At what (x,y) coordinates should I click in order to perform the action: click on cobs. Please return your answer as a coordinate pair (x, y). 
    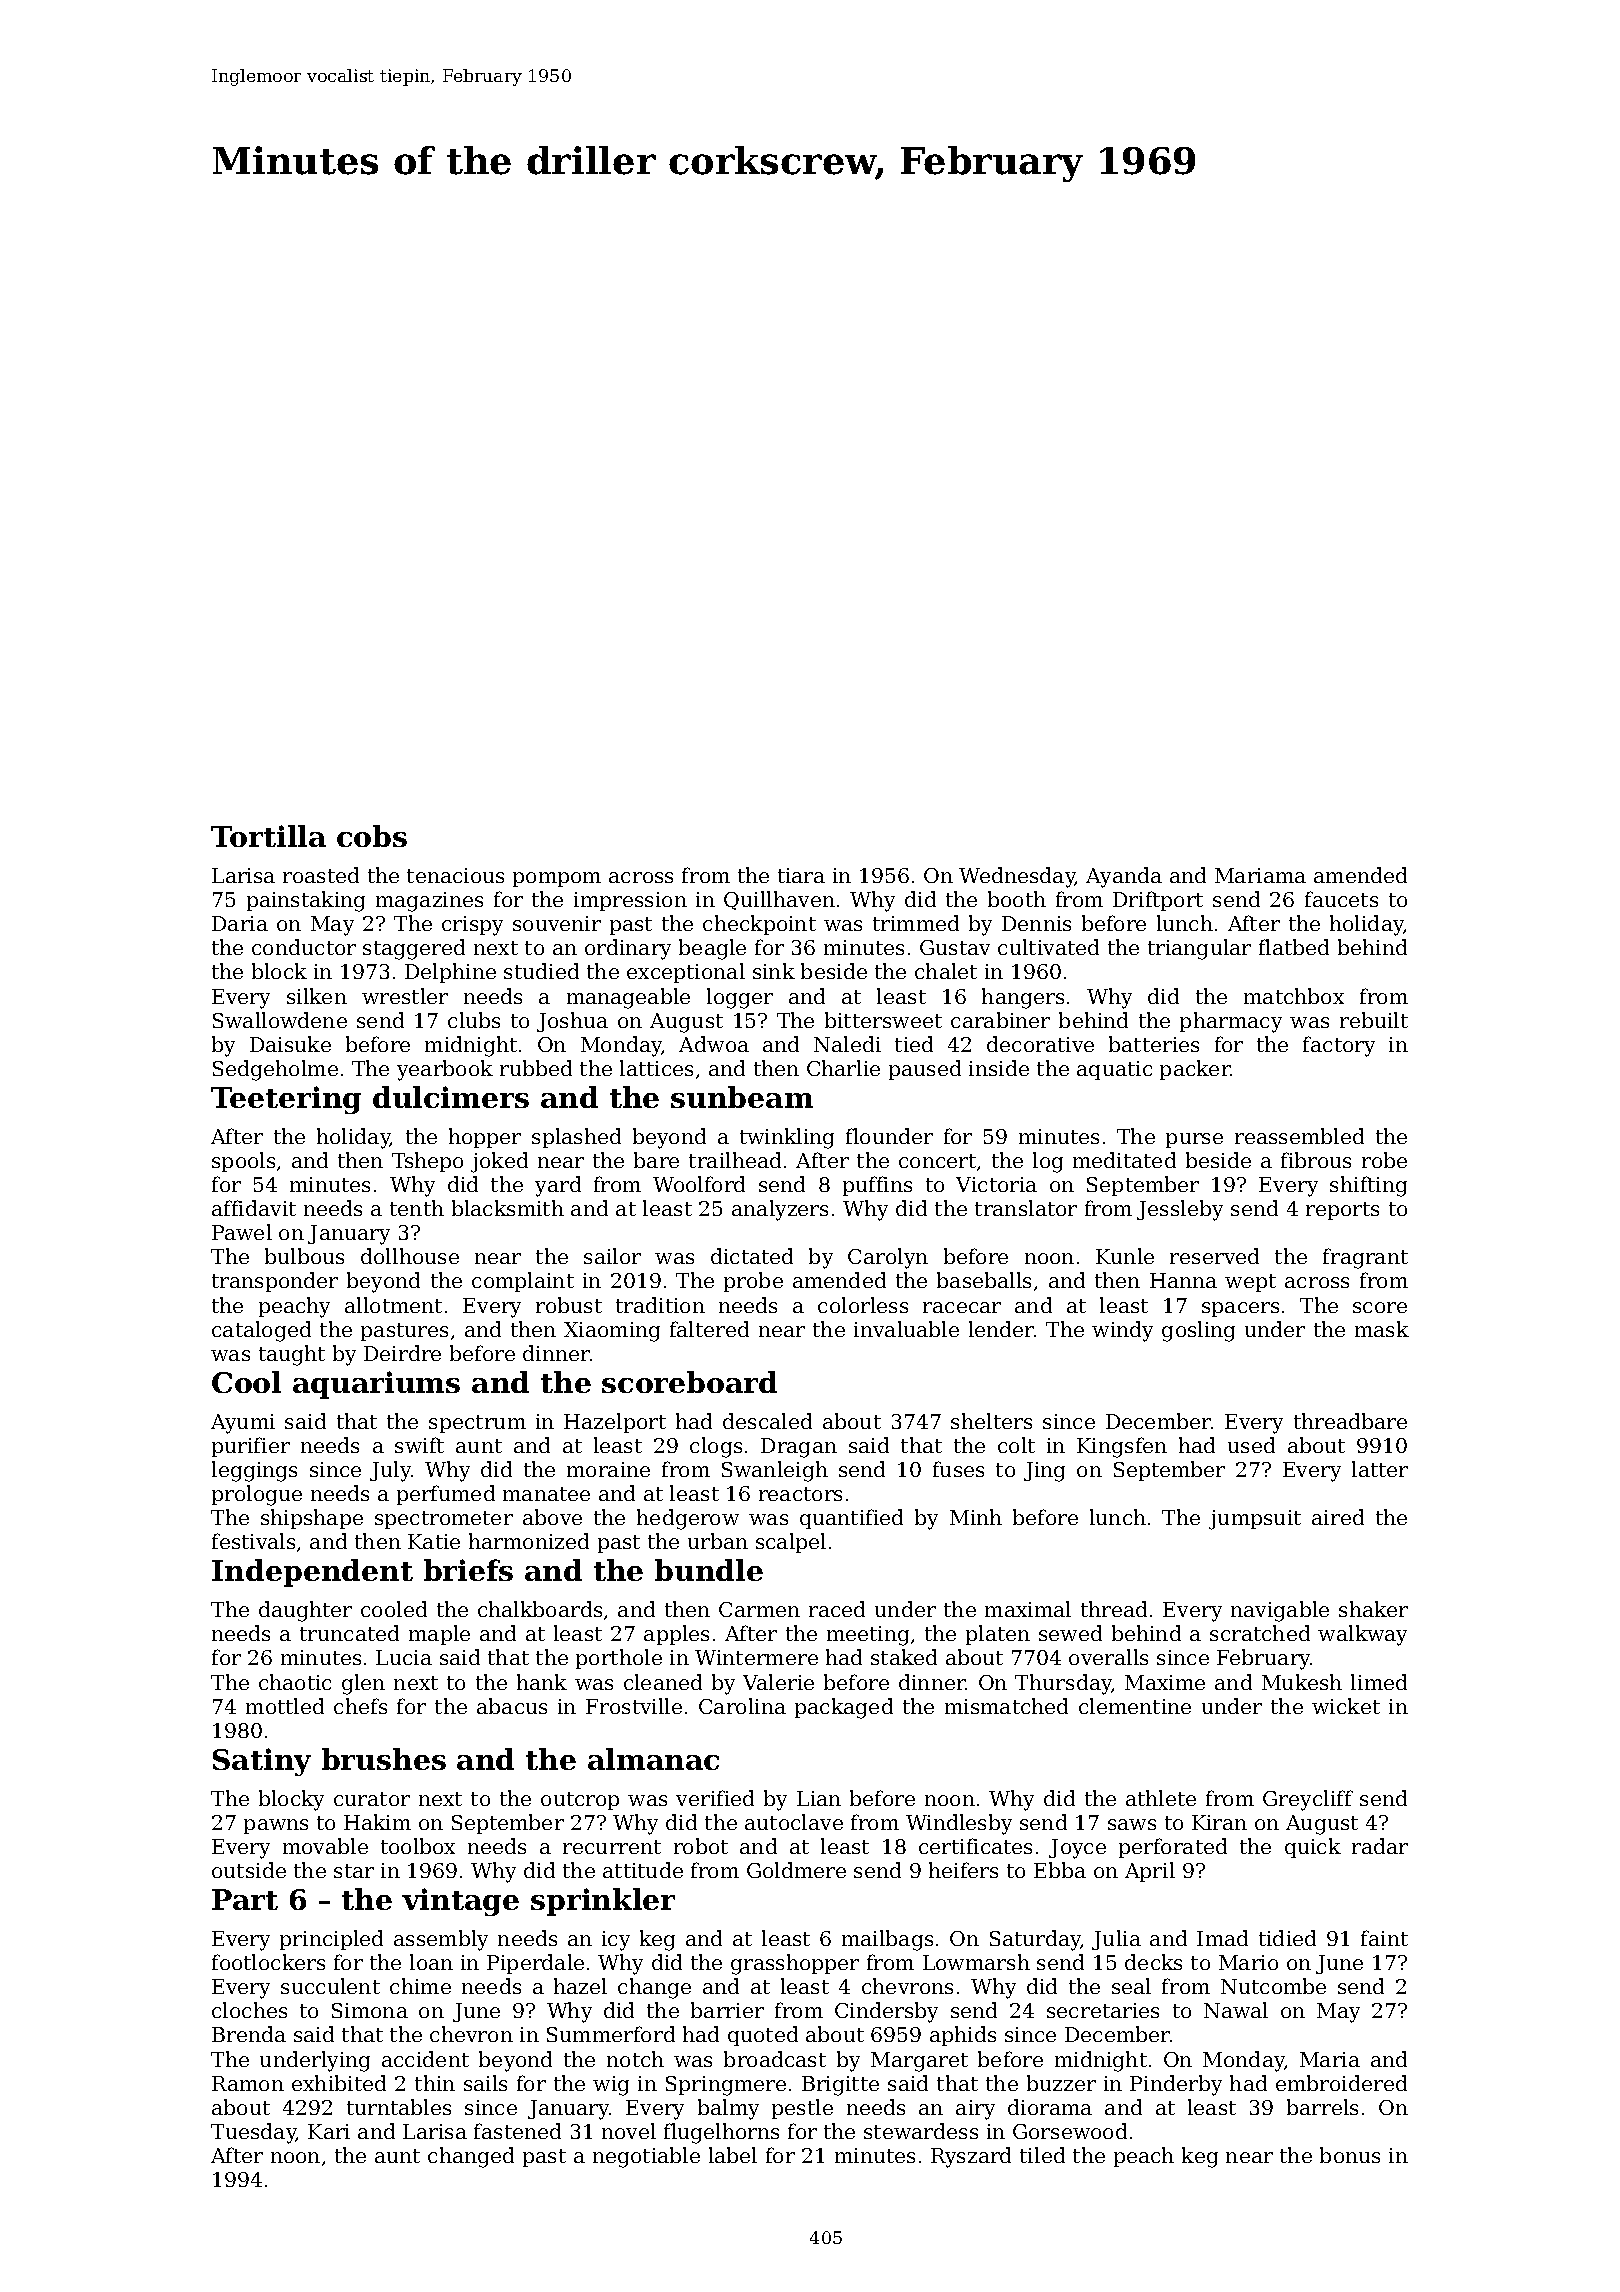
    Looking at the image, I should click on (372, 836).
